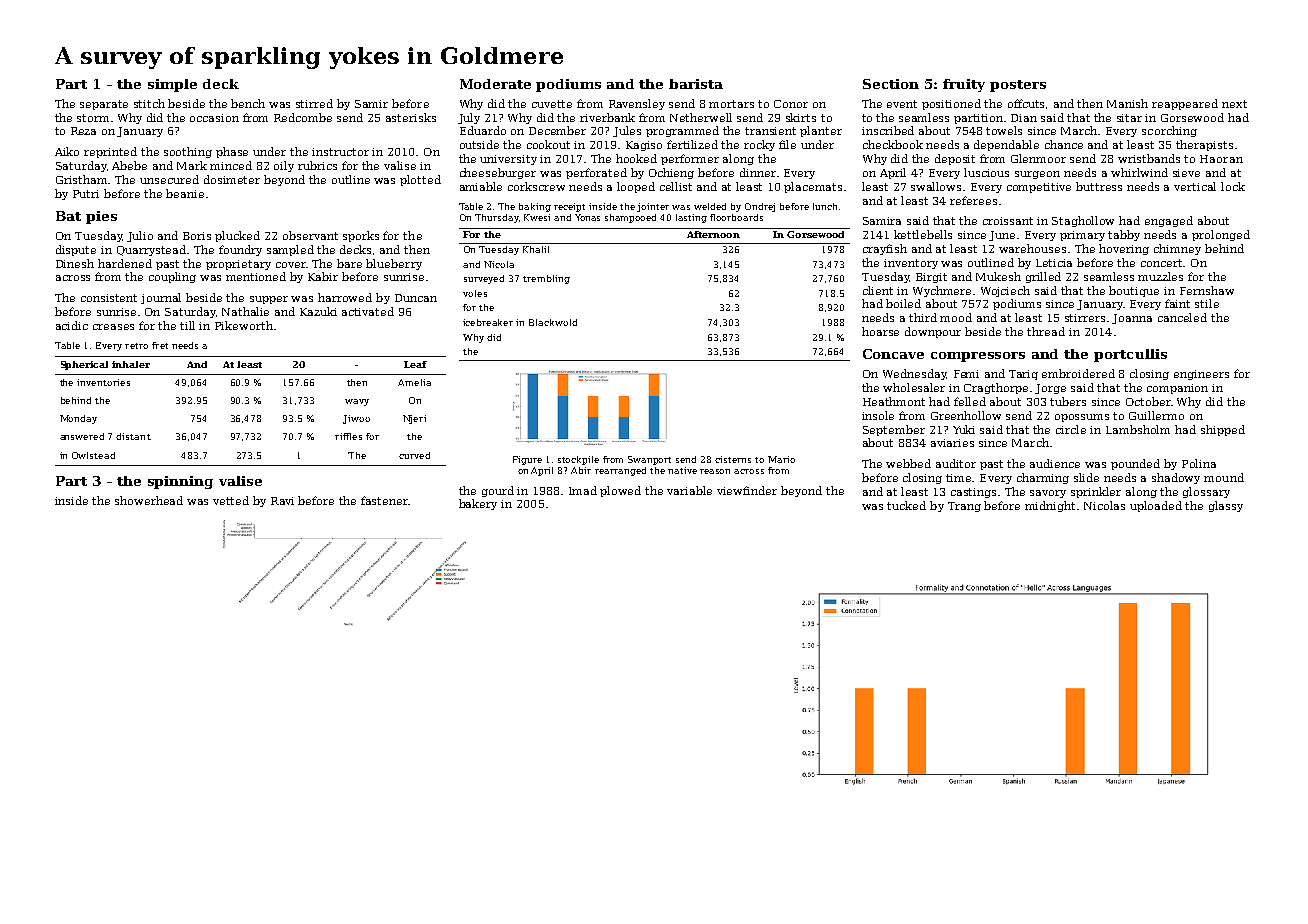 This screenshot has height=924, width=1308. I want to click on Leaf, so click(415, 364).
